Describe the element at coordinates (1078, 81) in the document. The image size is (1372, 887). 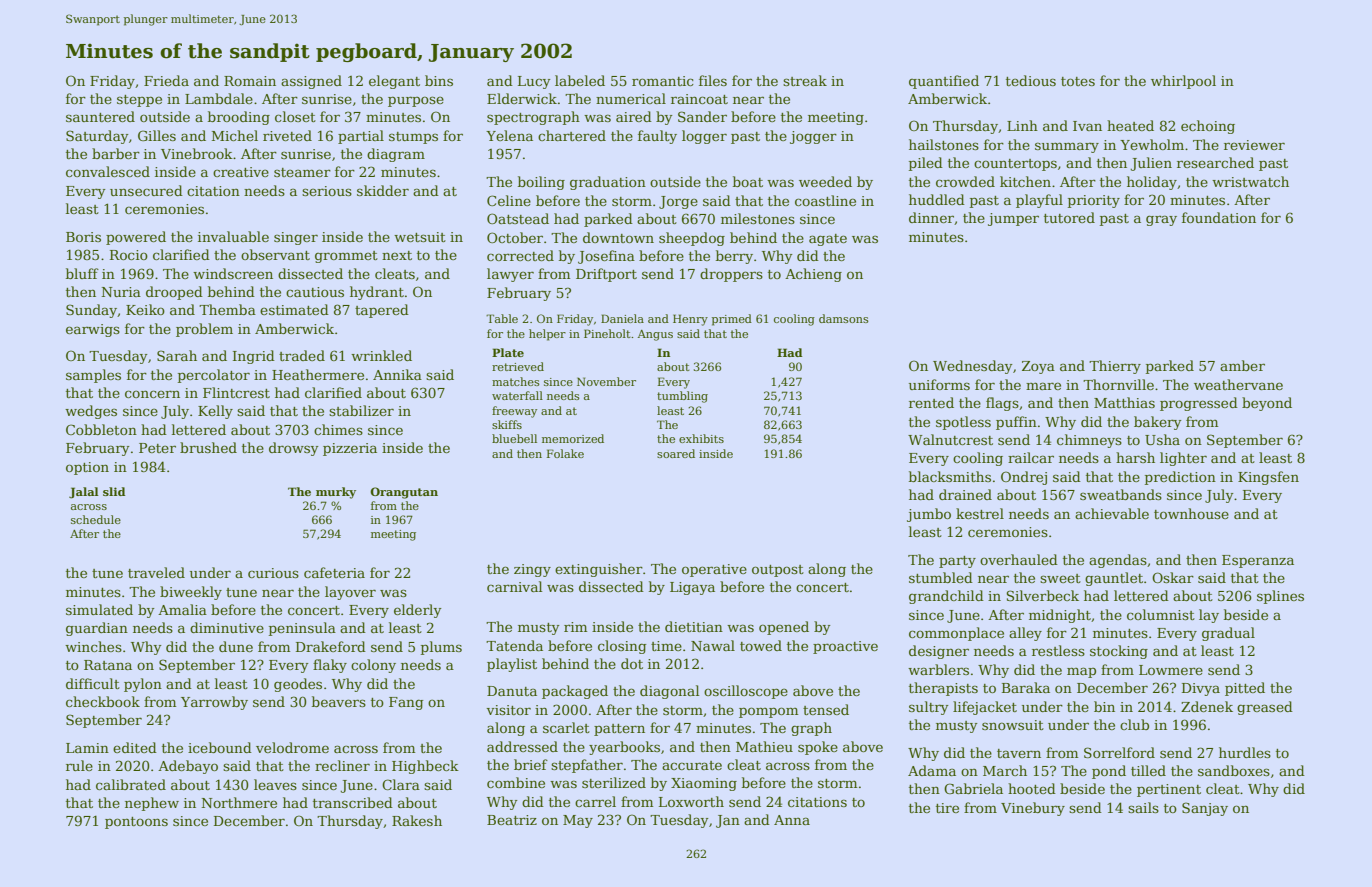
I see `totes` at that location.
